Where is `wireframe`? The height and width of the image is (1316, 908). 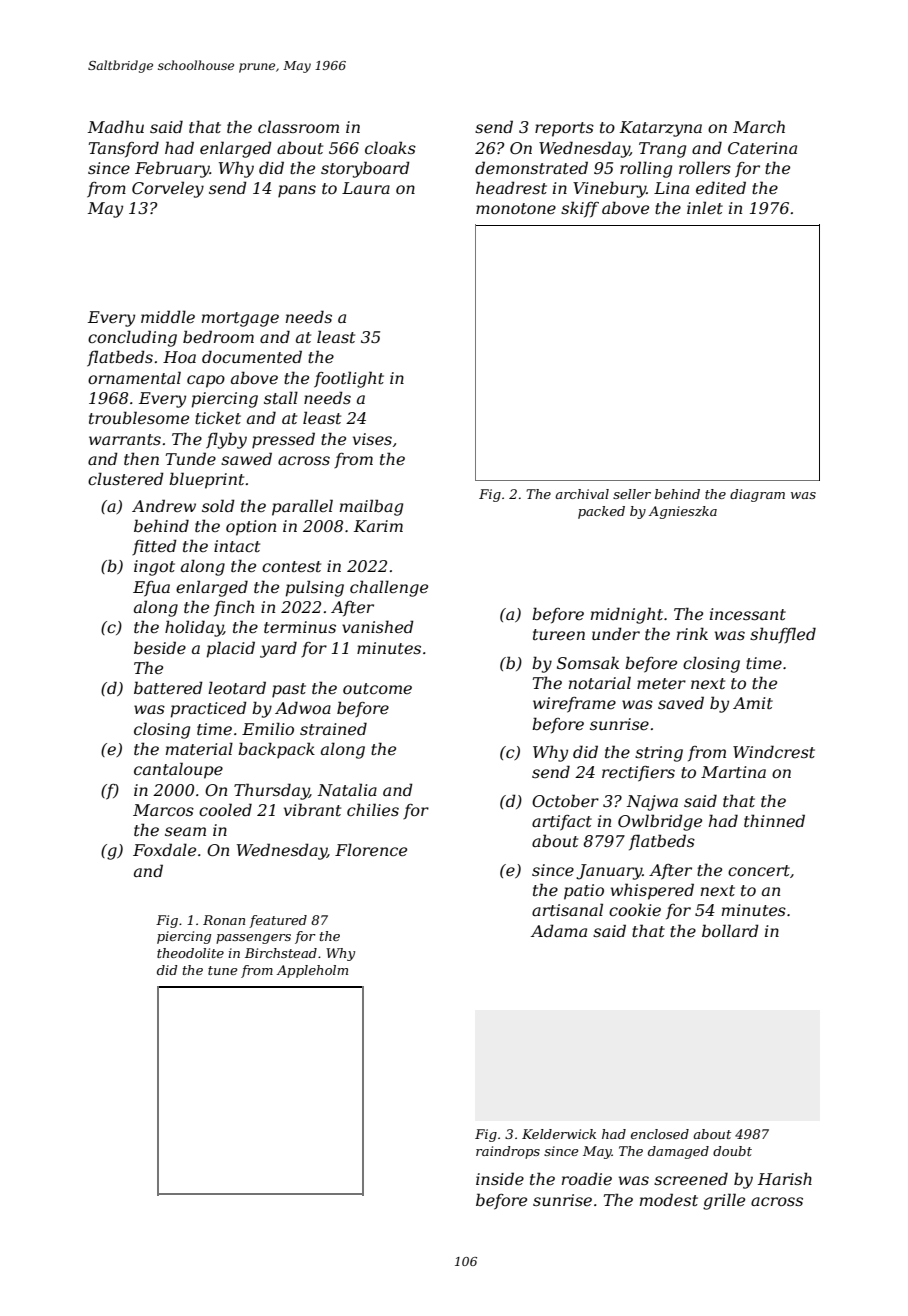 wireframe is located at coordinates (574, 705).
